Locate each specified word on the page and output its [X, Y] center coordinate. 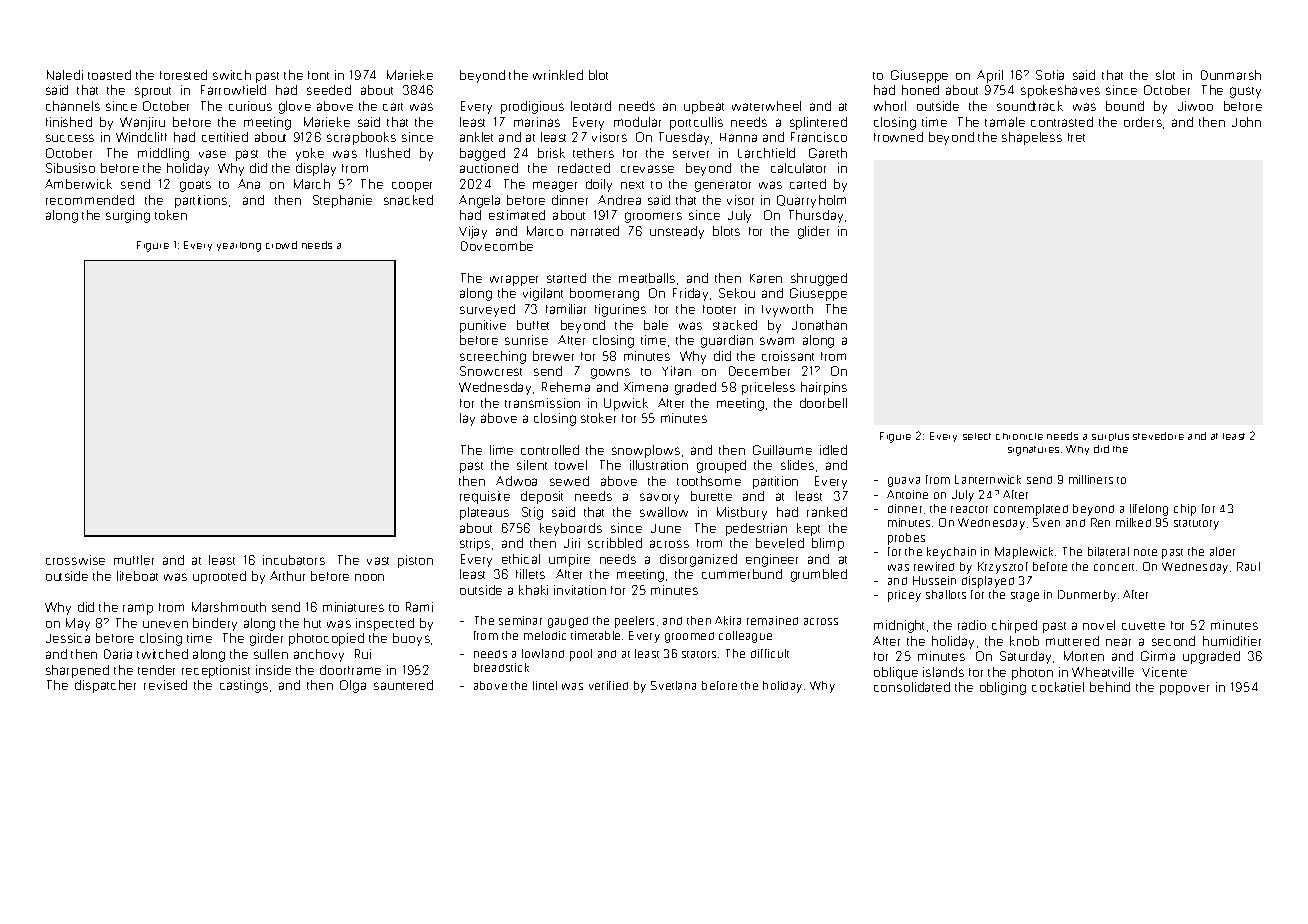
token [171, 215]
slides [797, 465]
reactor [969, 509]
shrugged [819, 279]
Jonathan [819, 325]
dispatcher [105, 686]
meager [555, 186]
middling [163, 154]
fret [1076, 137]
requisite [485, 497]
